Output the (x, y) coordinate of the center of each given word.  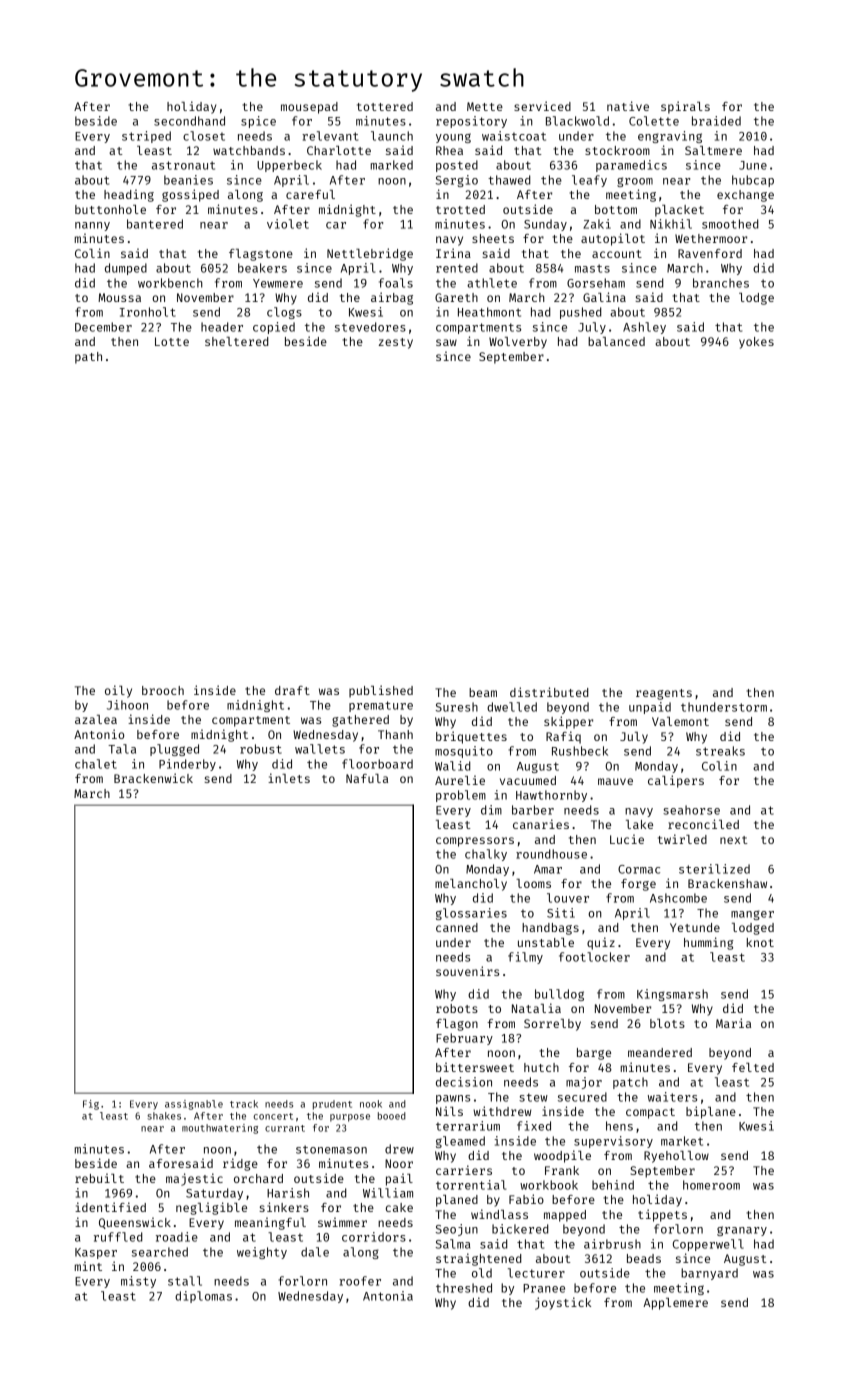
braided (716, 121)
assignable (194, 1105)
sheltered (237, 341)
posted (457, 166)
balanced (616, 341)
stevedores (370, 327)
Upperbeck (289, 166)
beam (483, 692)
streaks (720, 751)
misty (138, 1282)
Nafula (367, 778)
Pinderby (187, 765)
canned (457, 927)
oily (118, 691)
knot (760, 942)
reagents (664, 694)
